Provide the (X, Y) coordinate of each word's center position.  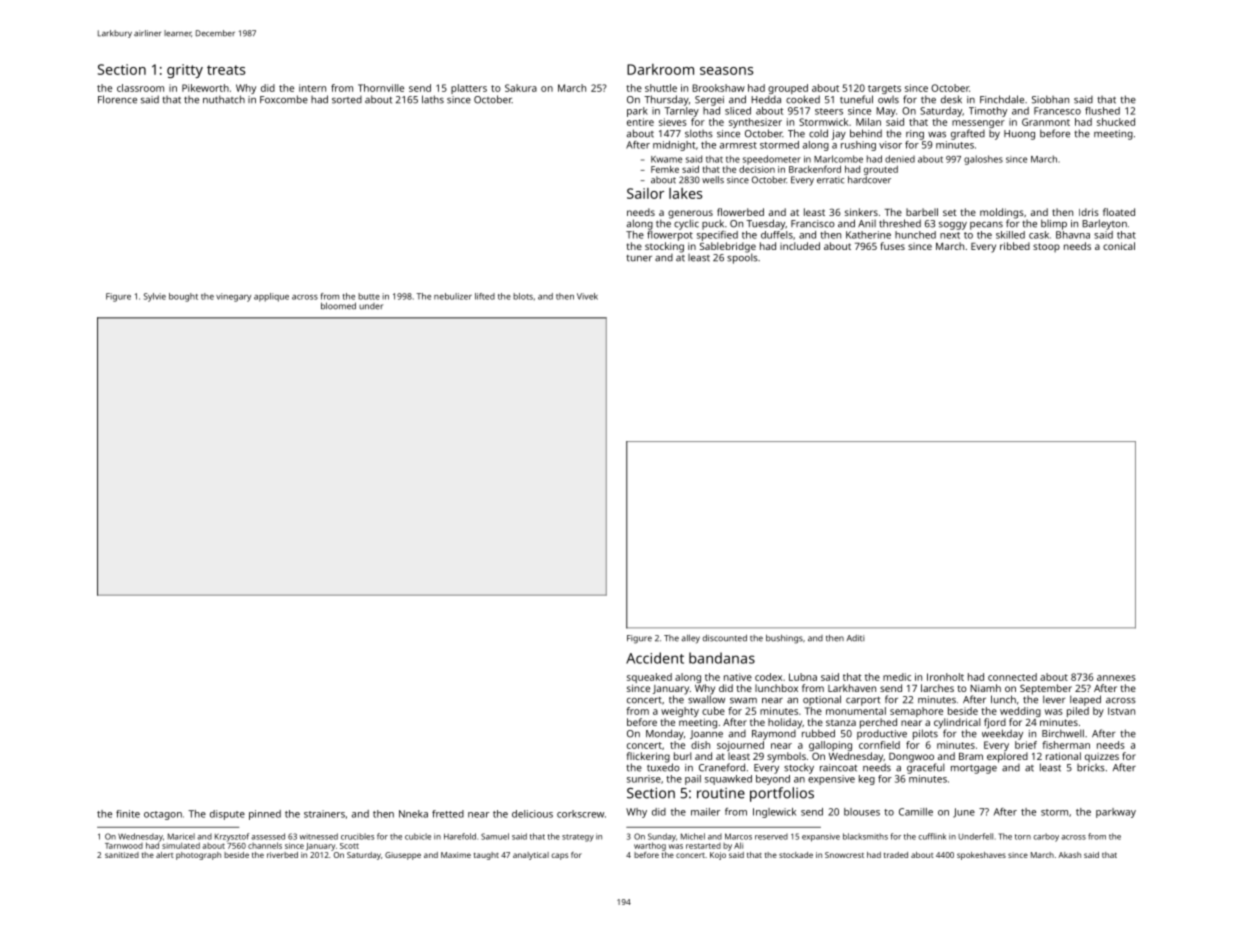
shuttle (661, 88)
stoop (1046, 247)
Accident (655, 658)
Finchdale (1002, 99)
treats (226, 70)
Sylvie (155, 297)
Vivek (587, 296)
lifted (485, 296)
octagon (163, 815)
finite (128, 814)
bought (183, 297)
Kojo (718, 856)
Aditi (856, 638)
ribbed (1015, 246)
